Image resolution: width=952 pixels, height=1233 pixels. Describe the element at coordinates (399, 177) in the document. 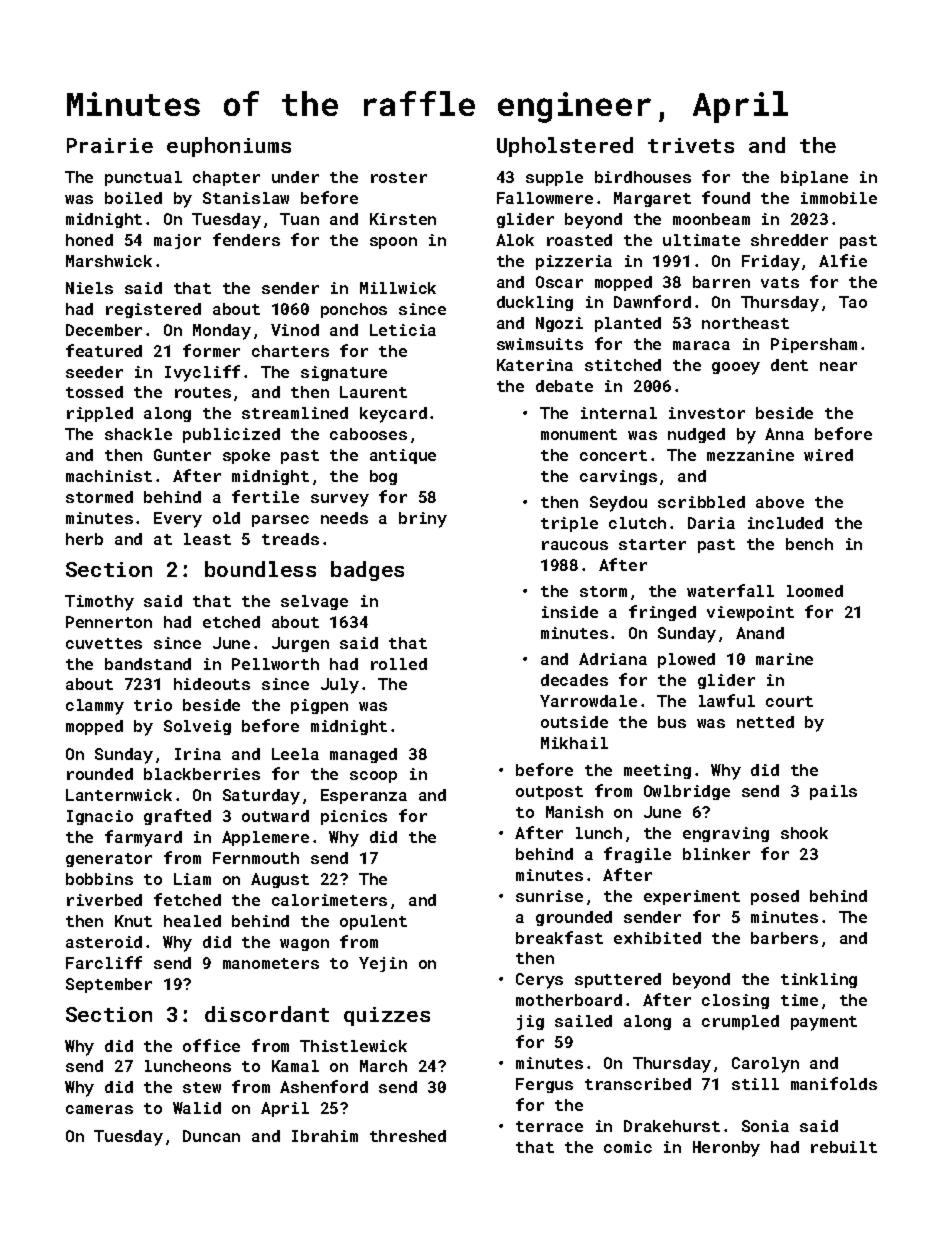

I see `roster` at that location.
